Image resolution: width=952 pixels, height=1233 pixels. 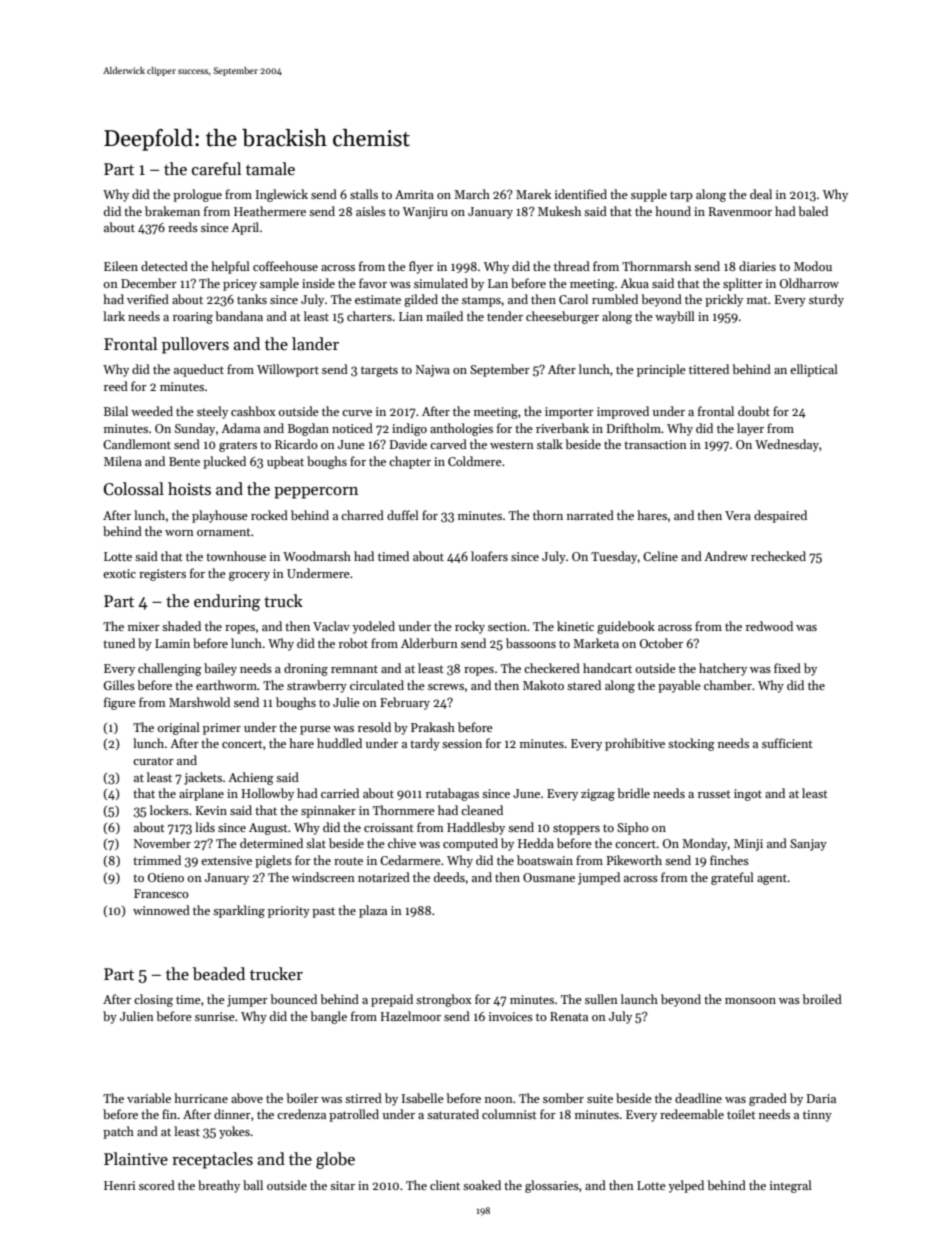 I want to click on bridle, so click(x=633, y=793).
